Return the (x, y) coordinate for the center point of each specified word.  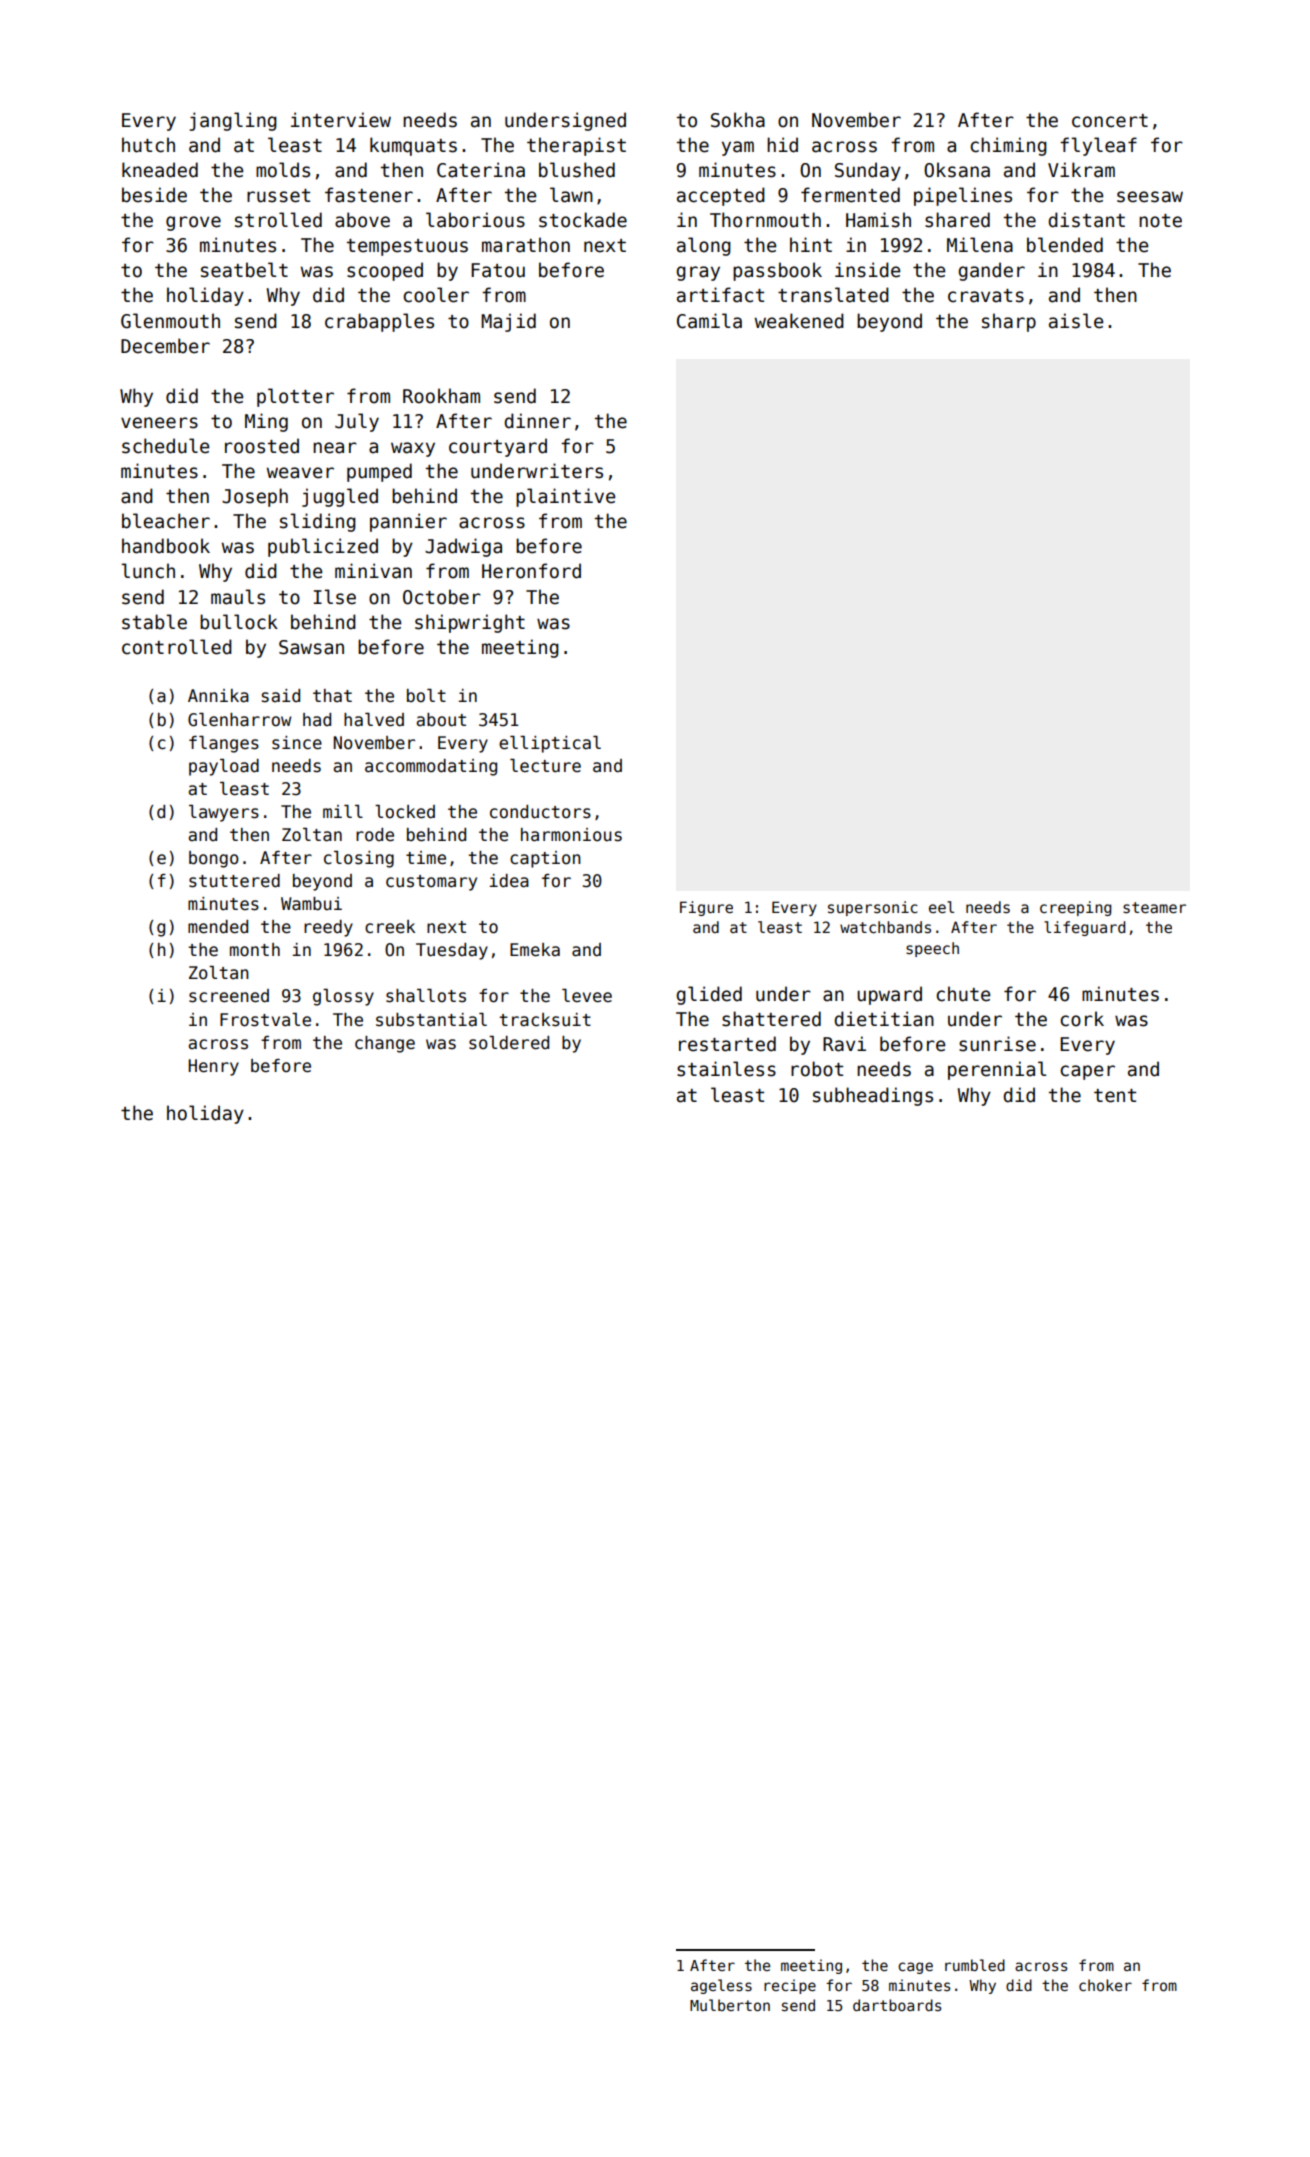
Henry (213, 1067)
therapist (576, 146)
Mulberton (730, 2005)
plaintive (566, 497)
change (385, 1044)
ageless (721, 1986)
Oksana (957, 170)
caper (1087, 1072)
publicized (323, 547)
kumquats (413, 146)
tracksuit (545, 1020)
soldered (509, 1043)
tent (1115, 1096)
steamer (1154, 907)
